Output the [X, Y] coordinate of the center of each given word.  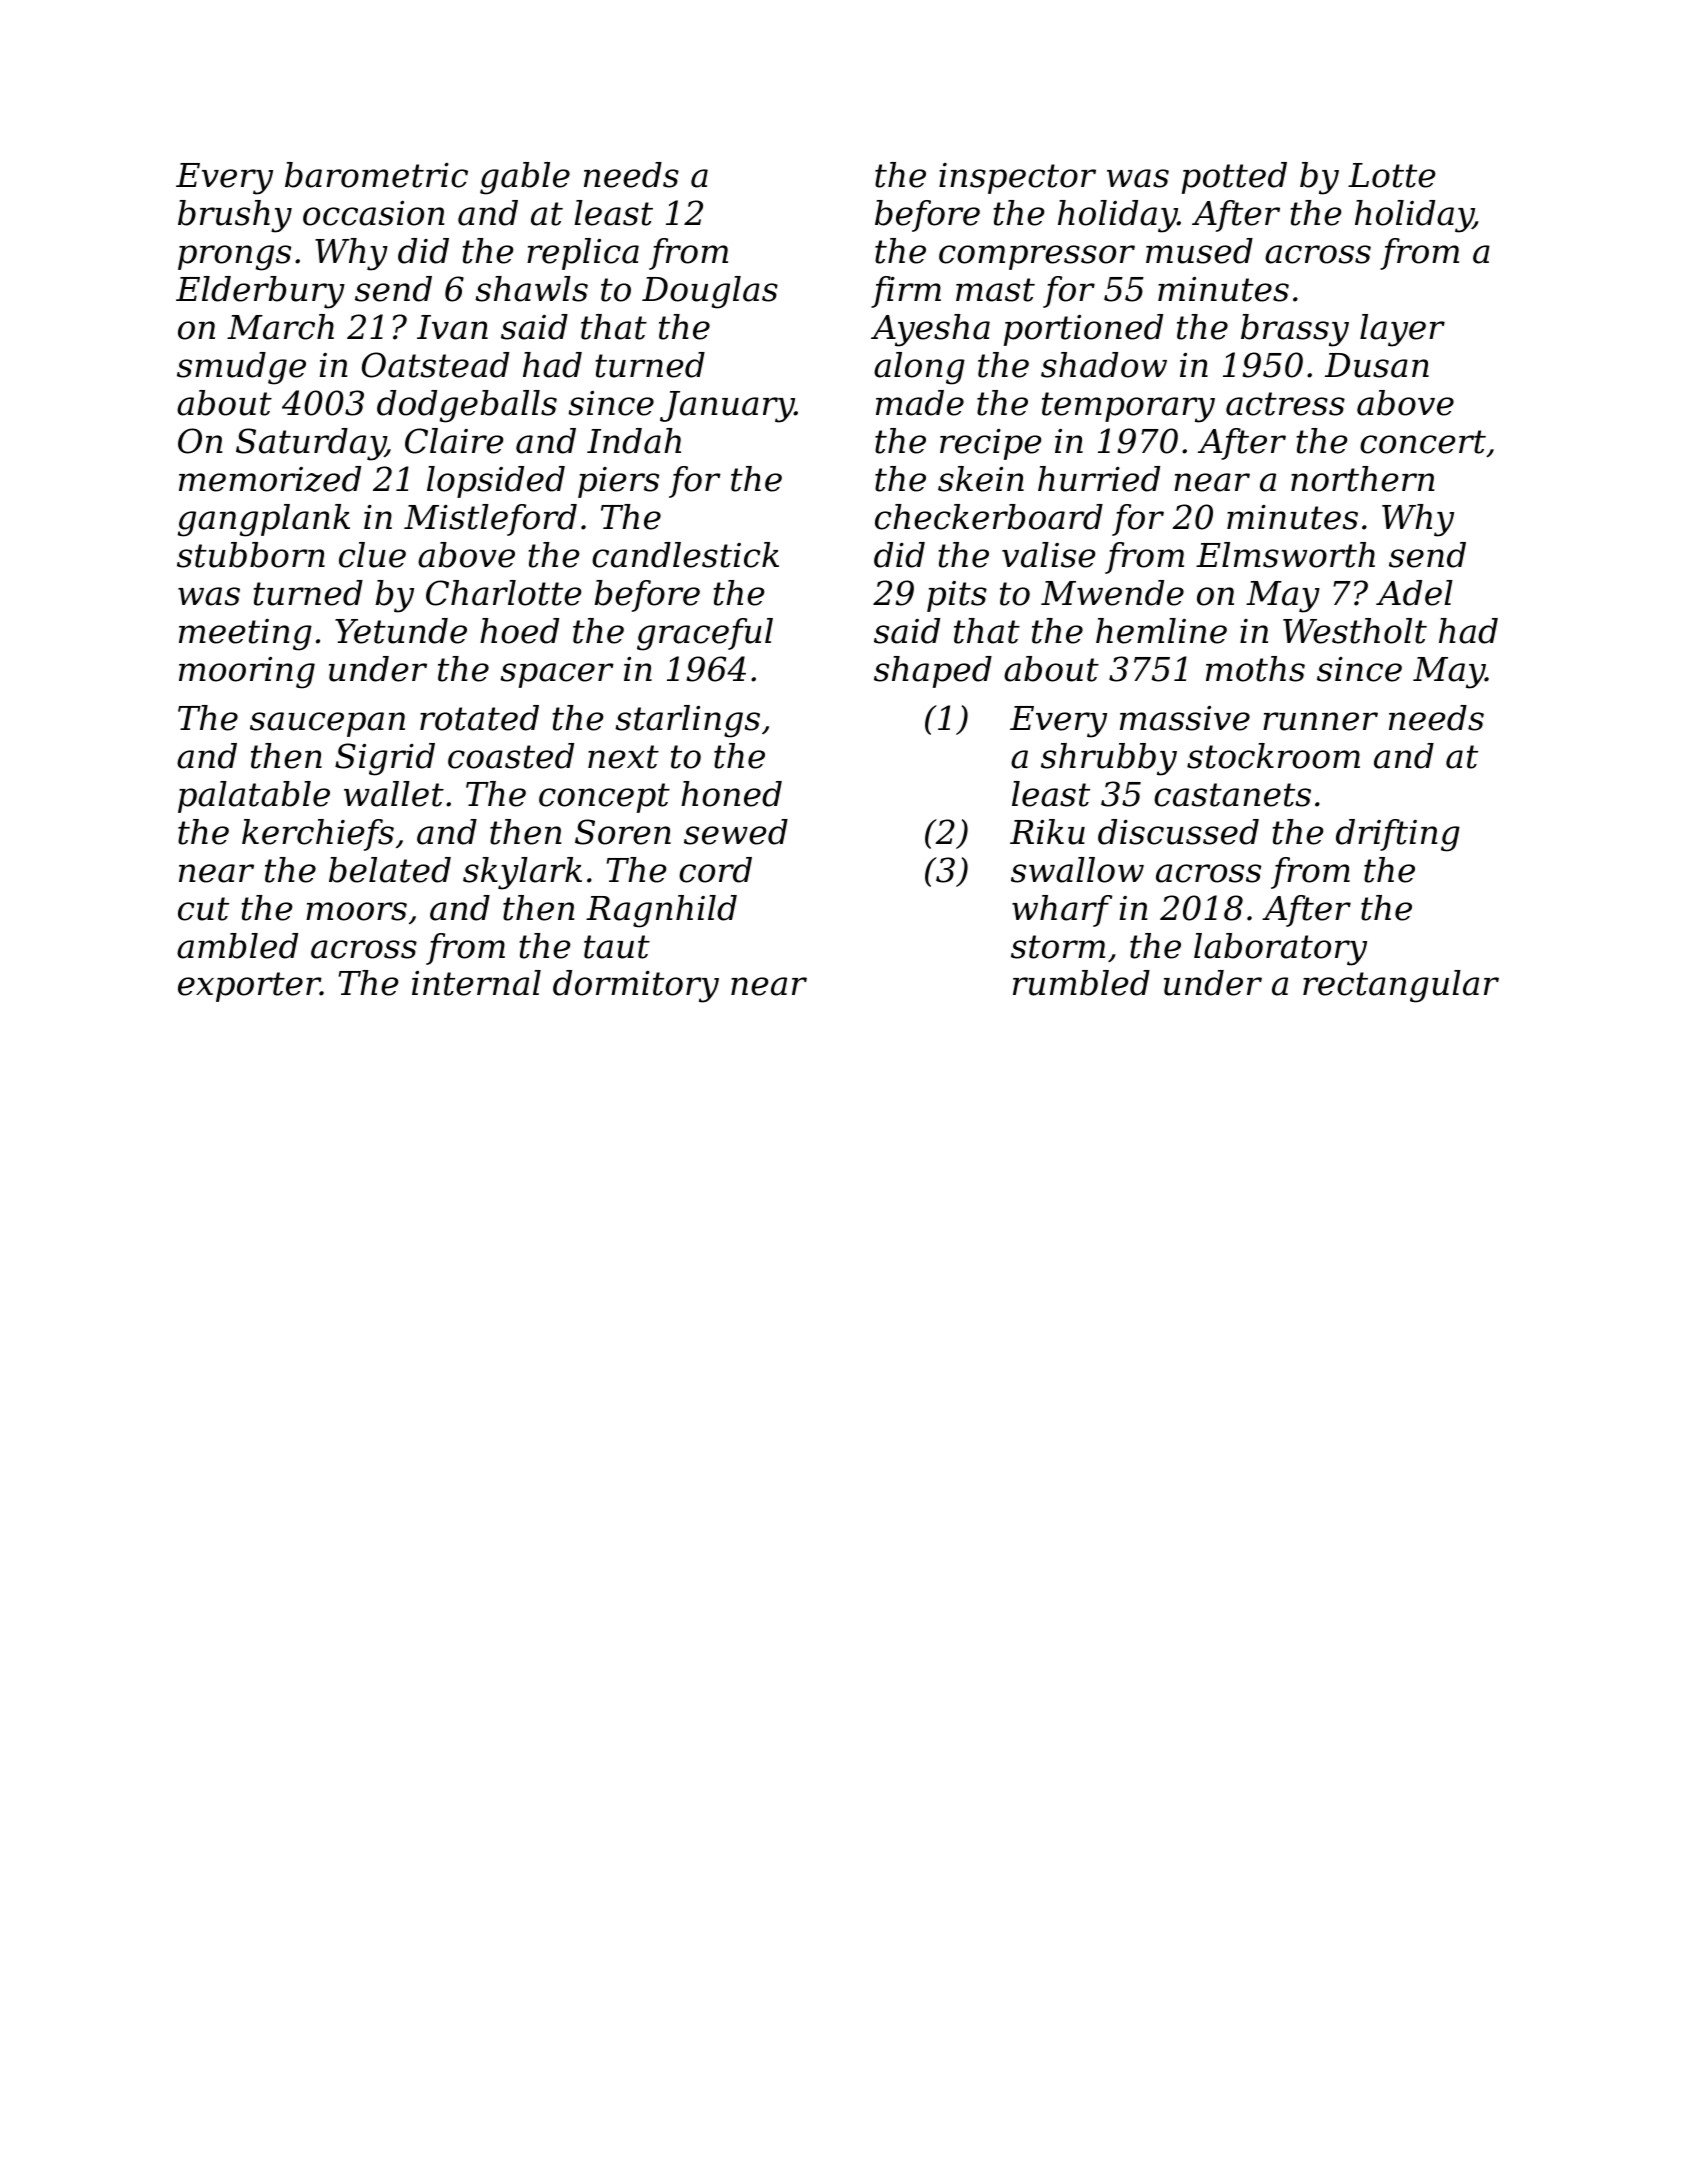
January [727, 407]
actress [1285, 404]
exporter [249, 987]
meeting [245, 635]
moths [1255, 669]
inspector [1017, 178]
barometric [376, 175]
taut [617, 947]
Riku [1047, 832]
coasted [511, 756]
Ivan [452, 327]
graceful [705, 634]
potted [1234, 178]
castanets [1232, 795]
